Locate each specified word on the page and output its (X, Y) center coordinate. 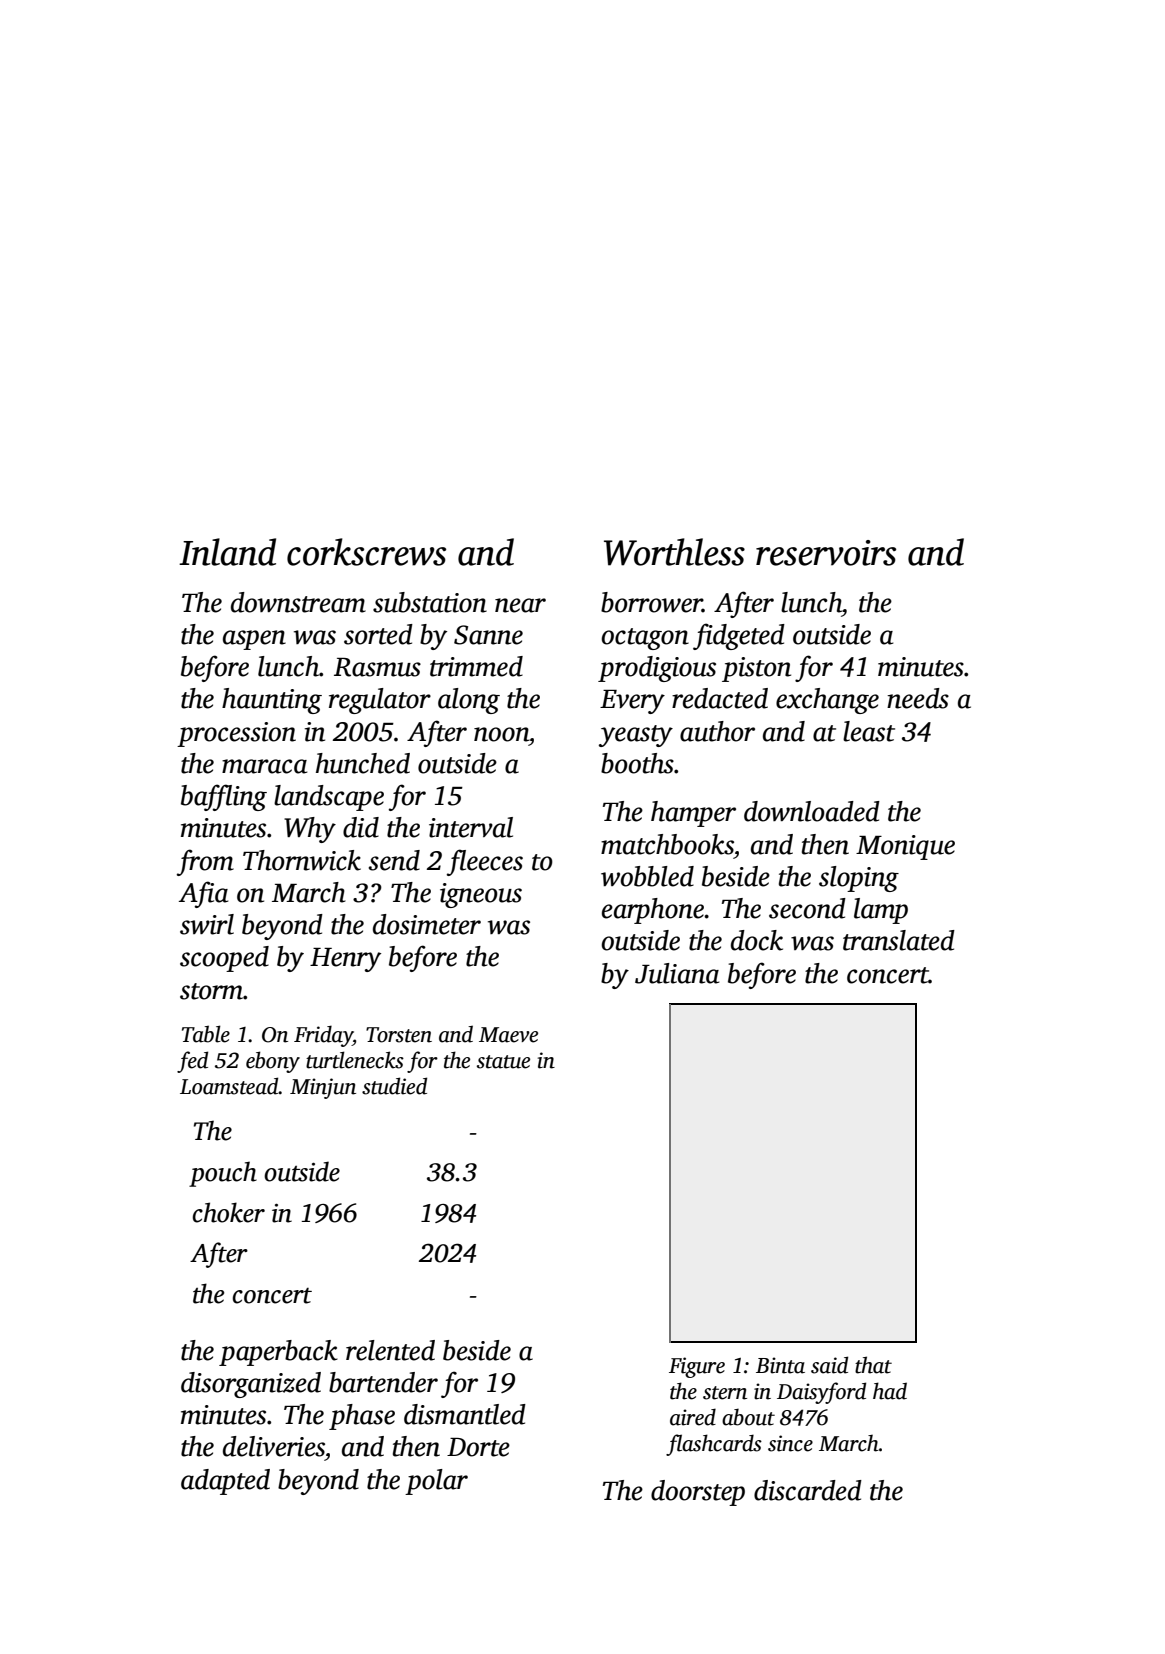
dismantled (465, 1414)
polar (436, 1482)
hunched (363, 763)
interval (471, 827)
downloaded (812, 811)
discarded (808, 1490)
